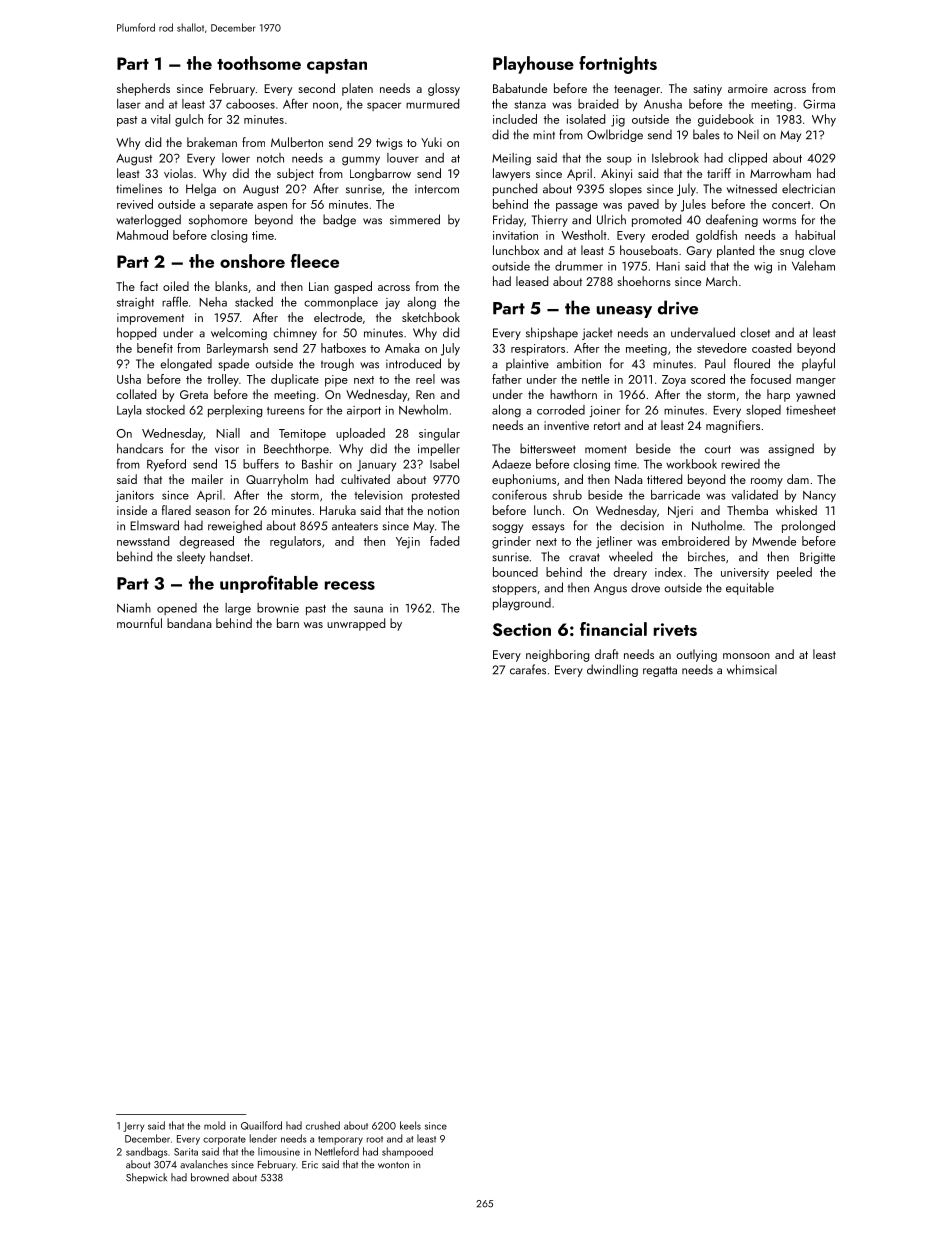 This screenshot has height=1233, width=952. I want to click on notion, so click(443, 510).
